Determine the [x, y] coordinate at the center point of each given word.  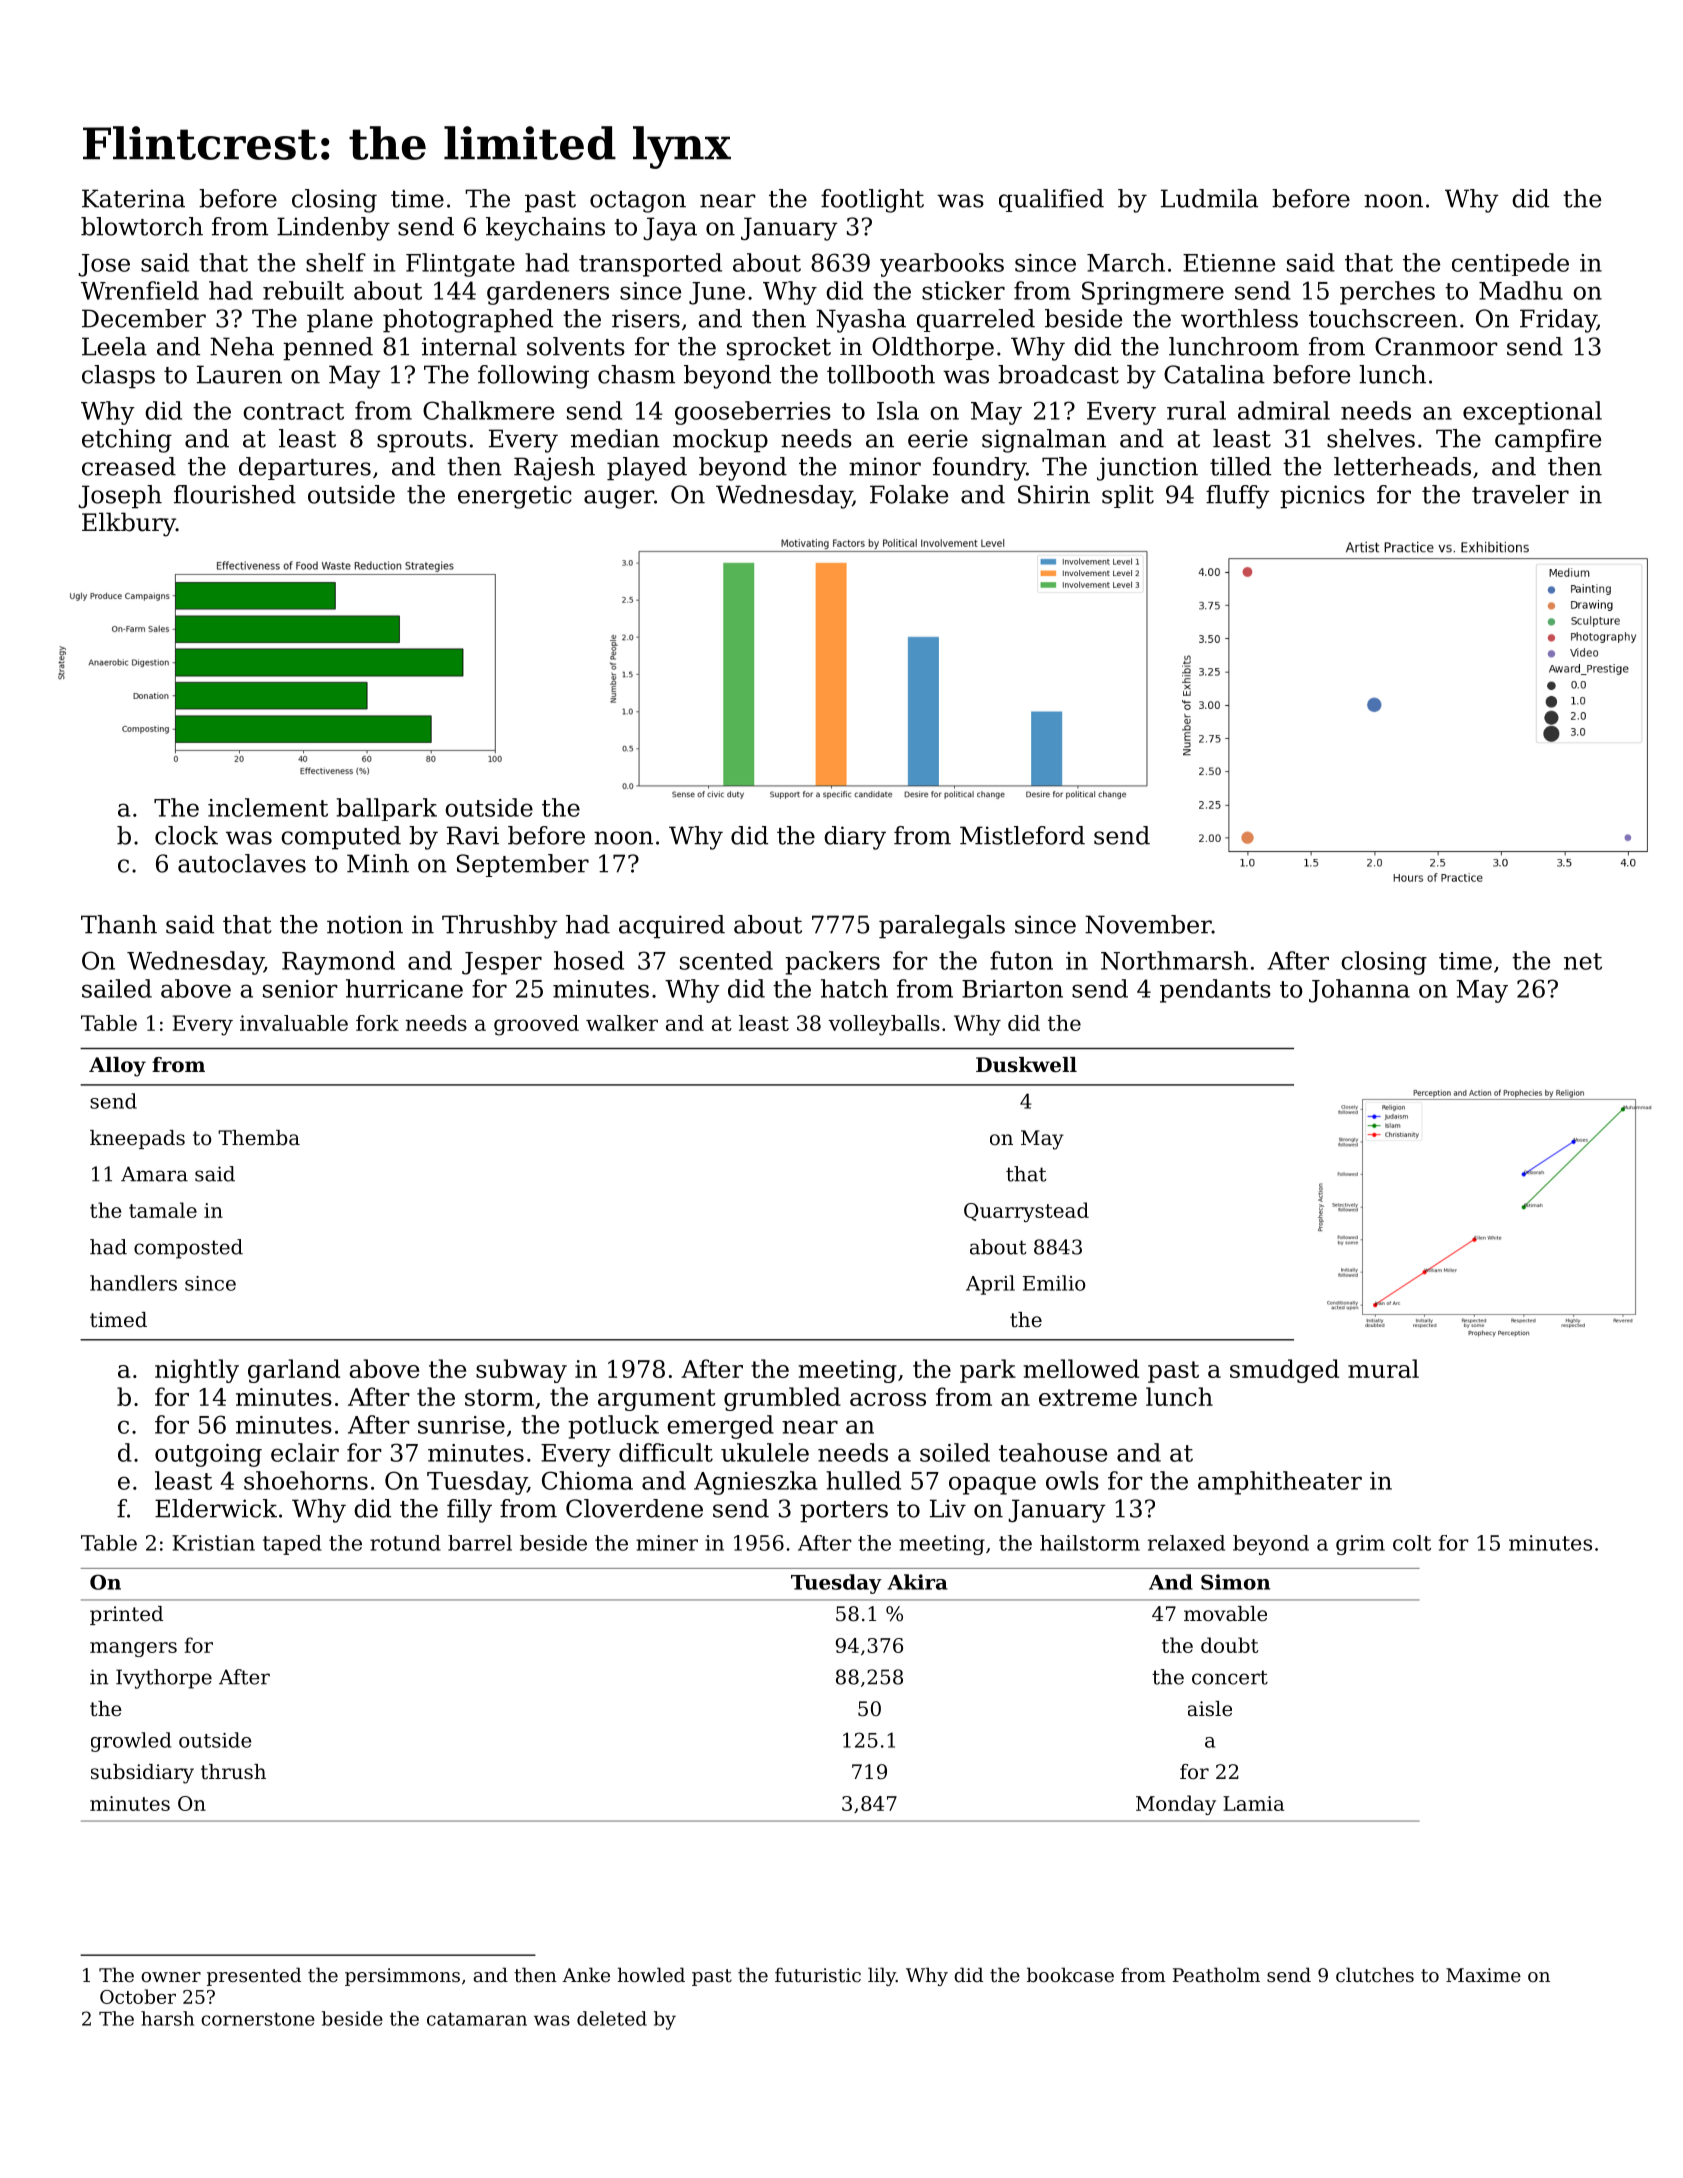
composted [188, 1249]
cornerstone [258, 2019]
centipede [1510, 264]
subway [521, 1371]
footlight [872, 201]
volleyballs [884, 1025]
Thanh [119, 924]
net [1583, 961]
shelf [336, 262]
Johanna [1359, 991]
